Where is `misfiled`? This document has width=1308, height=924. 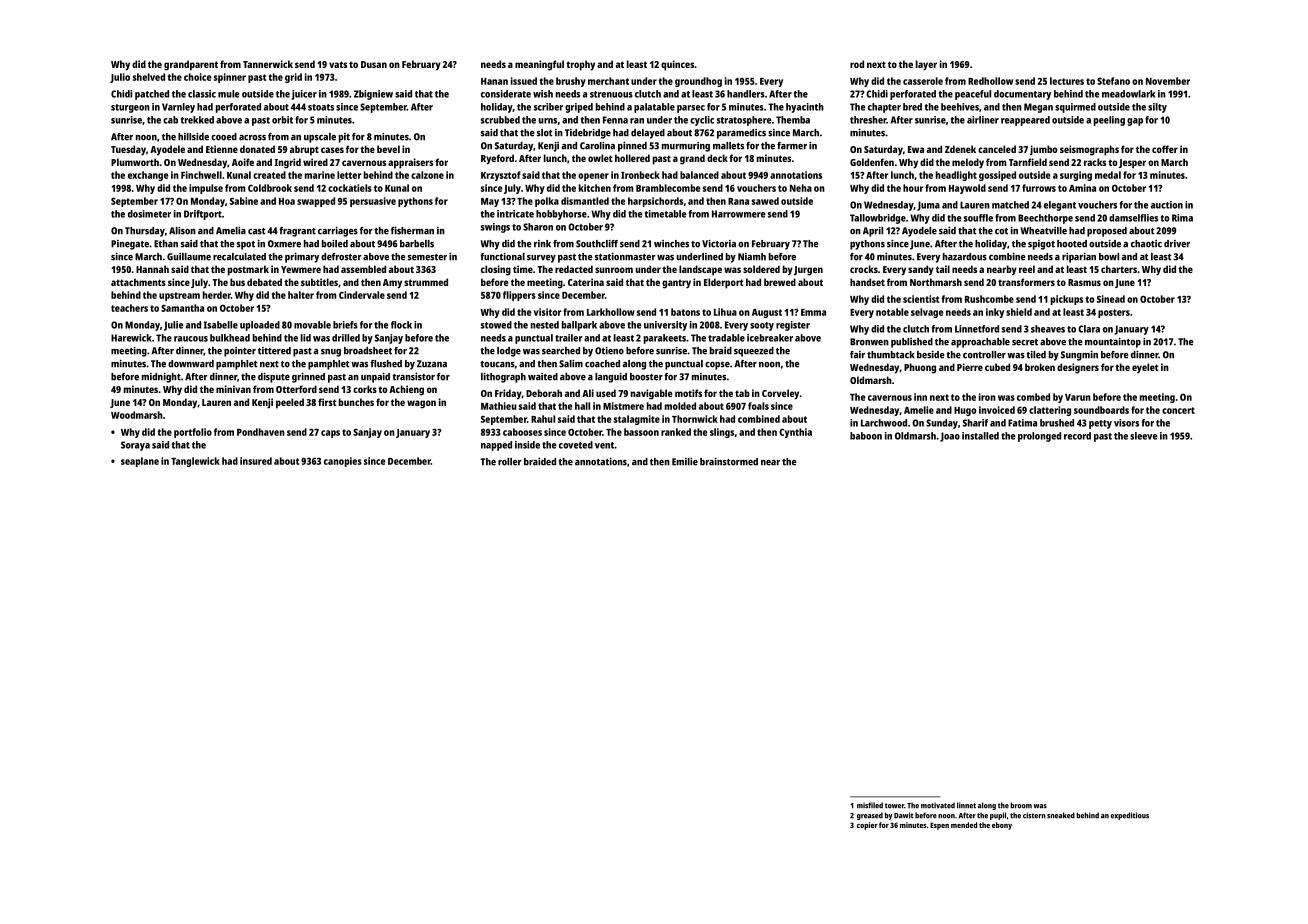 misfiled is located at coordinates (870, 805).
